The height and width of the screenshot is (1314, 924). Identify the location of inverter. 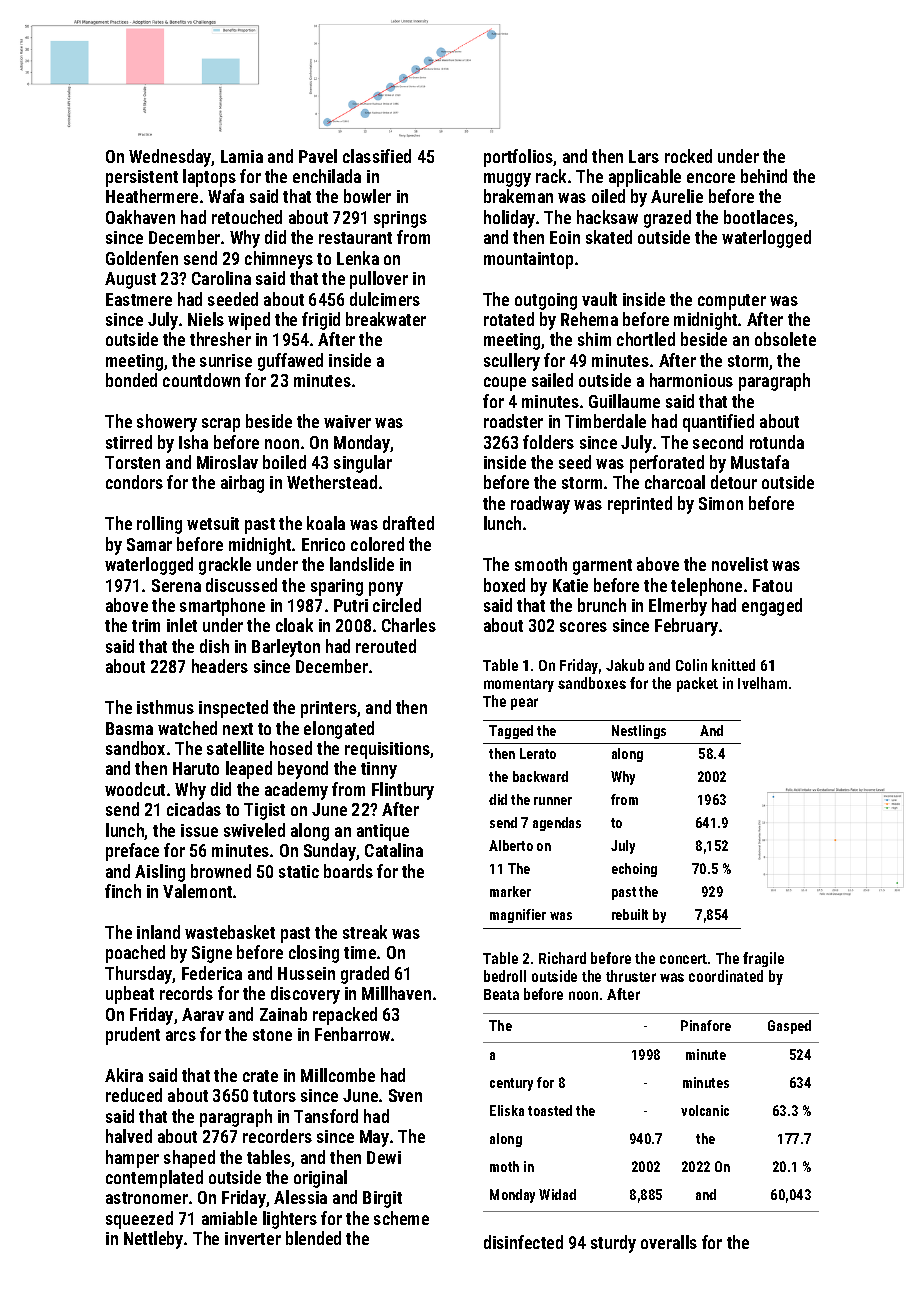
(253, 1238).
